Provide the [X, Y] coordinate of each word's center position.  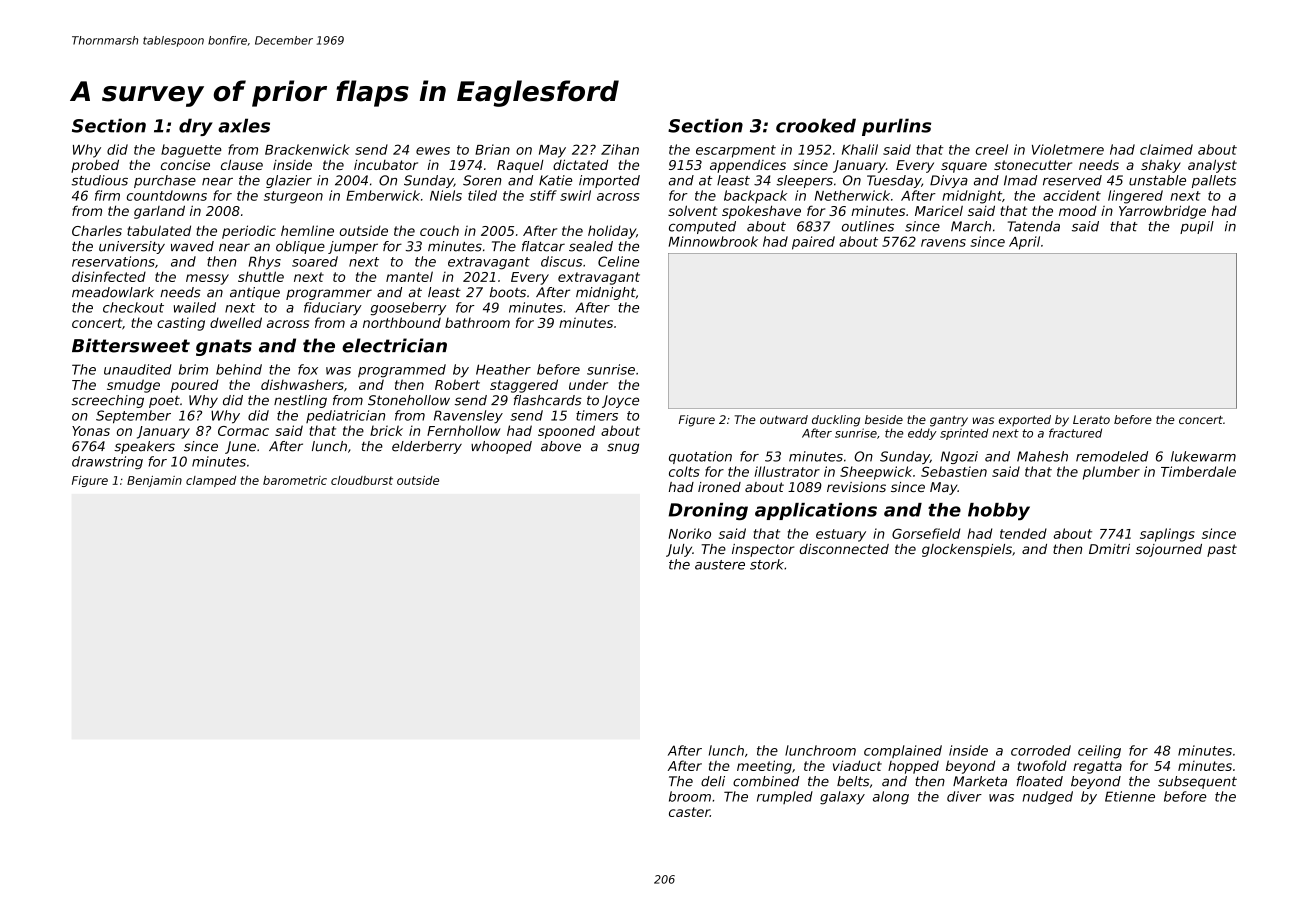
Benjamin [154, 481]
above [561, 446]
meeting [764, 767]
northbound [402, 322]
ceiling [1099, 752]
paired [813, 243]
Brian [492, 149]
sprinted [964, 434]
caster [689, 812]
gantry [949, 421]
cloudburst [362, 480]
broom [690, 796]
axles [244, 125]
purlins [896, 127]
